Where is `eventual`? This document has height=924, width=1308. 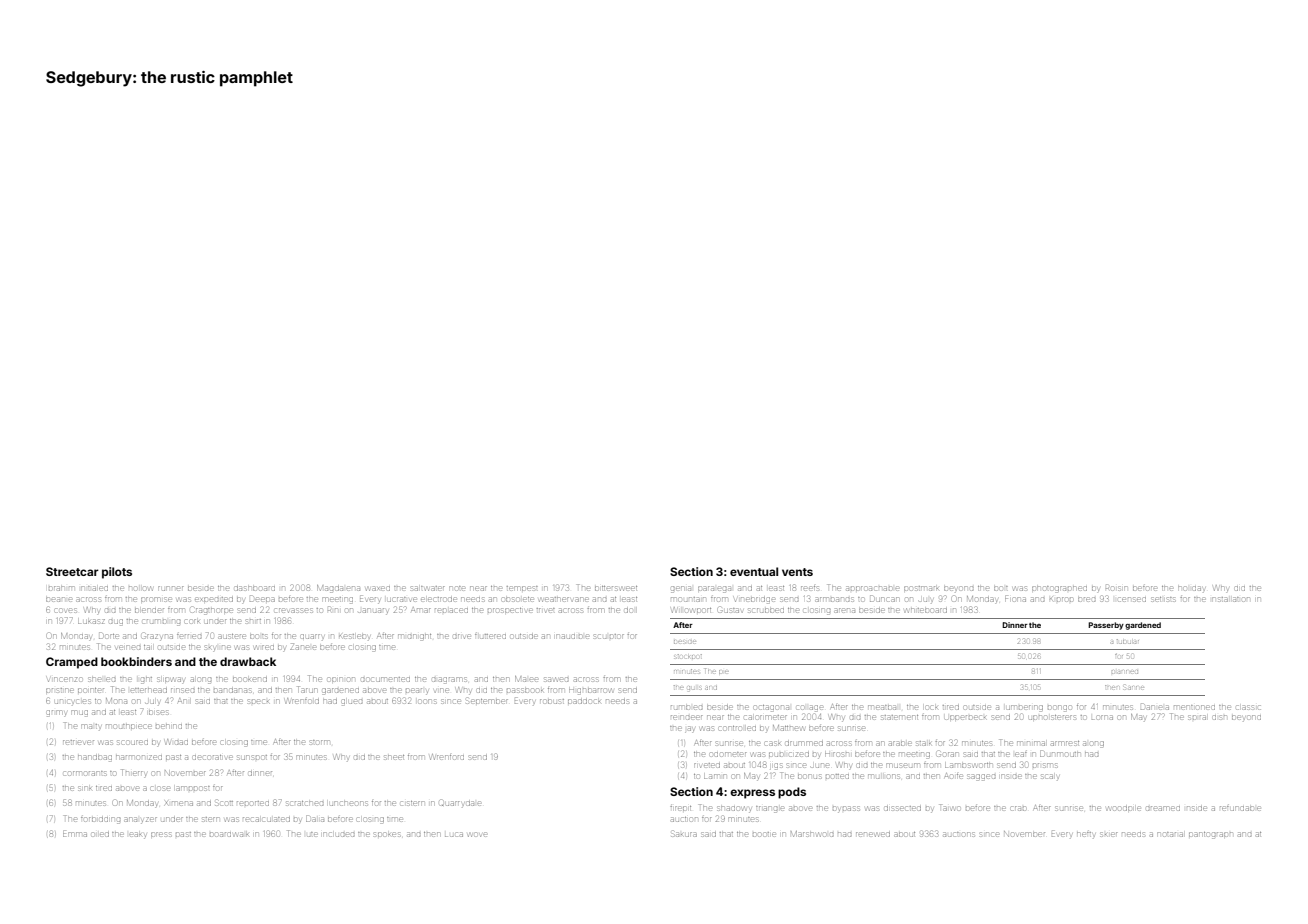 eventual is located at coordinates (754, 571).
